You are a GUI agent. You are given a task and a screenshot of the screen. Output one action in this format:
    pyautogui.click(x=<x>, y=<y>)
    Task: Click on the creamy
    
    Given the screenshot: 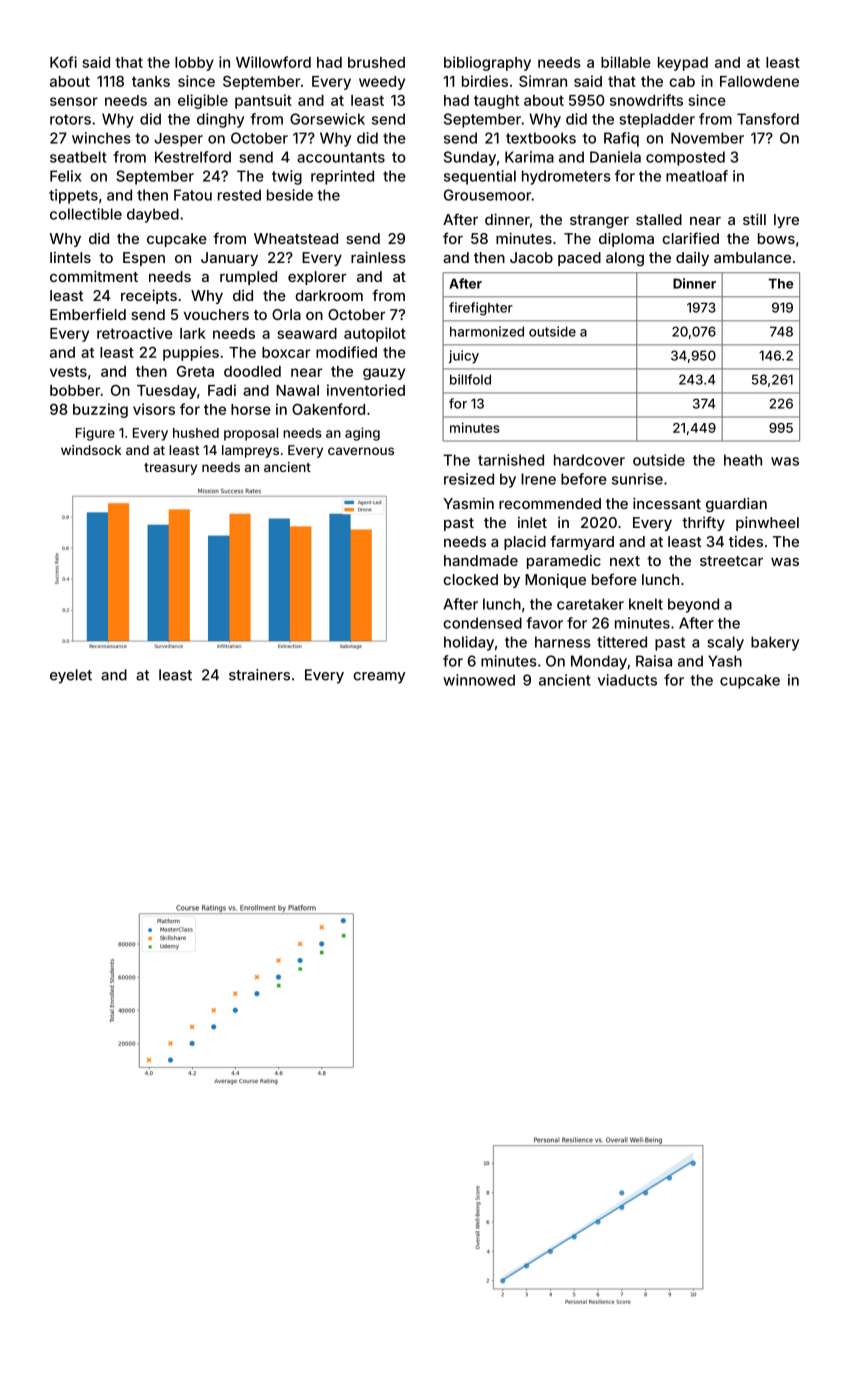 What is the action you would take?
    pyautogui.click(x=379, y=678)
